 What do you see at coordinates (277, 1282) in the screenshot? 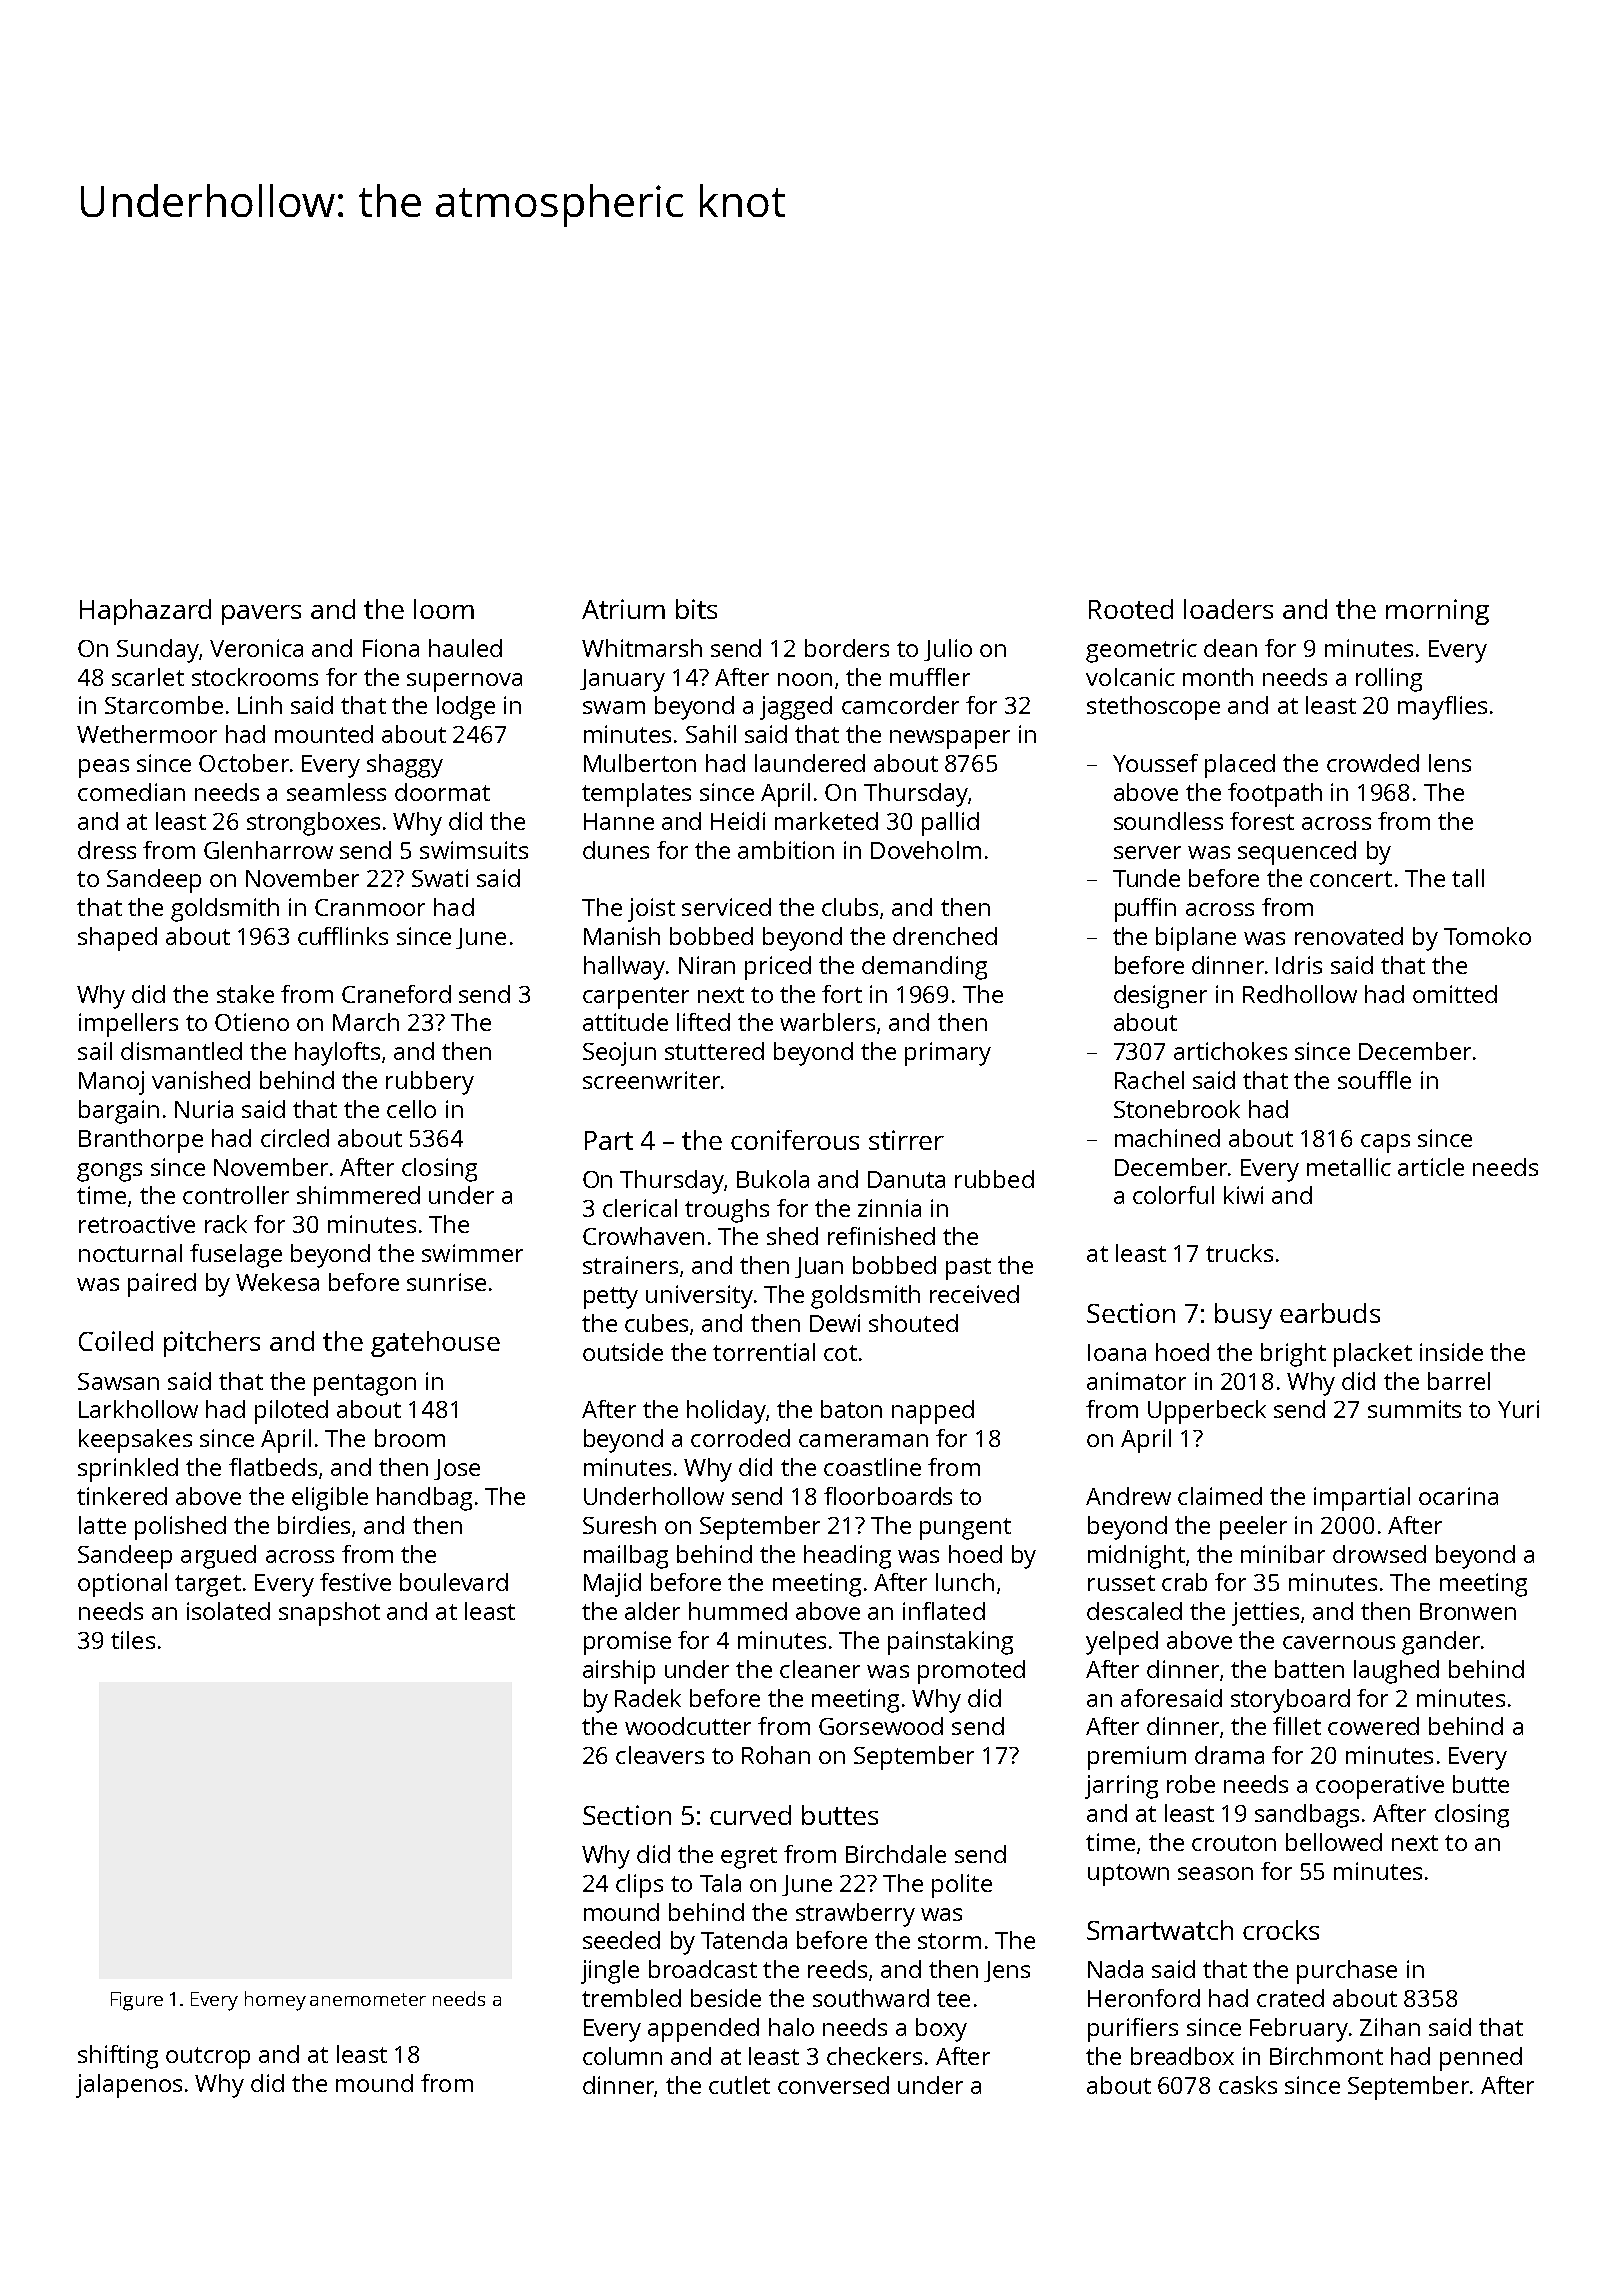
I see `Wekesa` at bounding box center [277, 1282].
